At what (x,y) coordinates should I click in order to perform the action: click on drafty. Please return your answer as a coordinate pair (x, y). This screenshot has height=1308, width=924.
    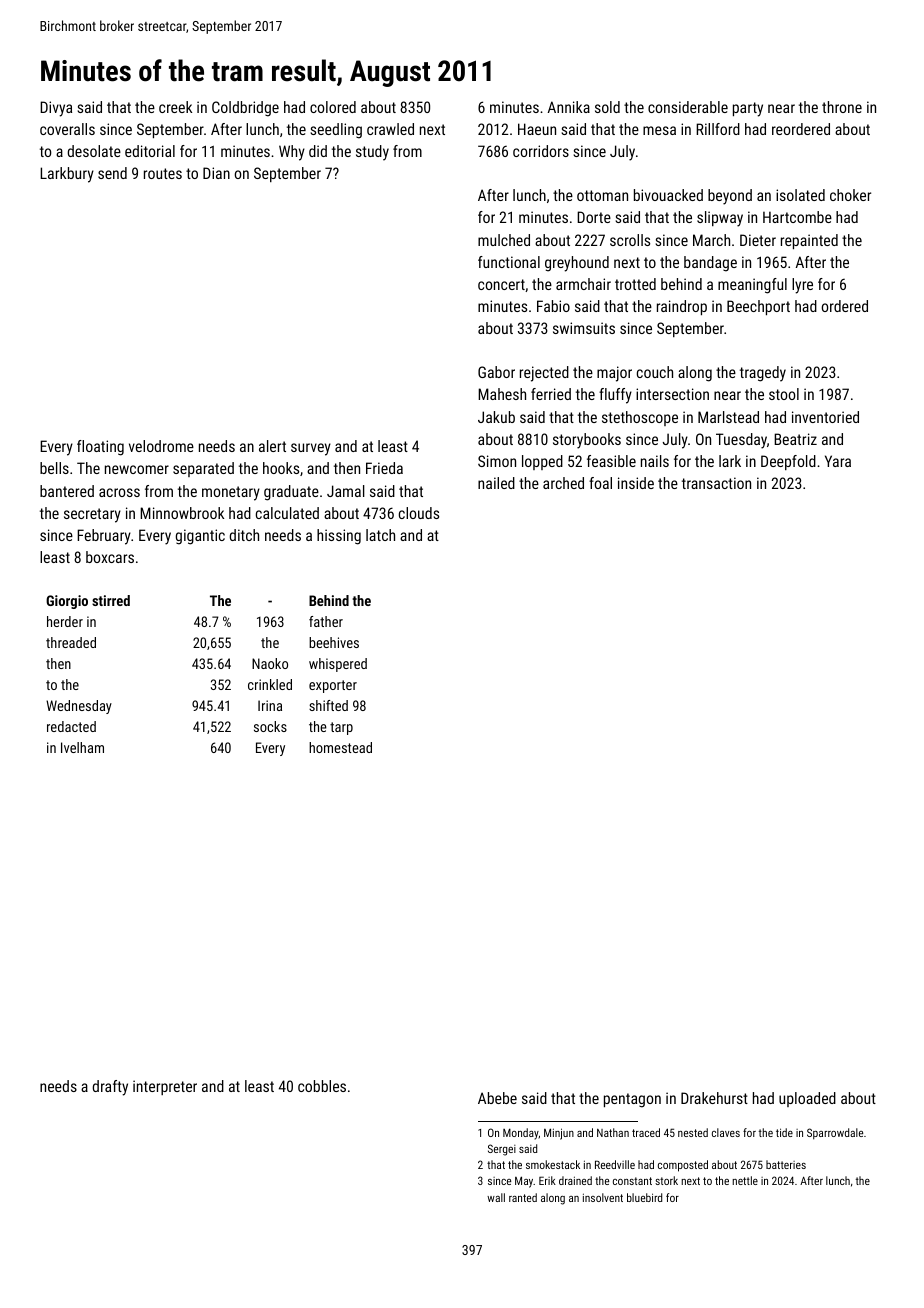
    Looking at the image, I should click on (110, 1088).
